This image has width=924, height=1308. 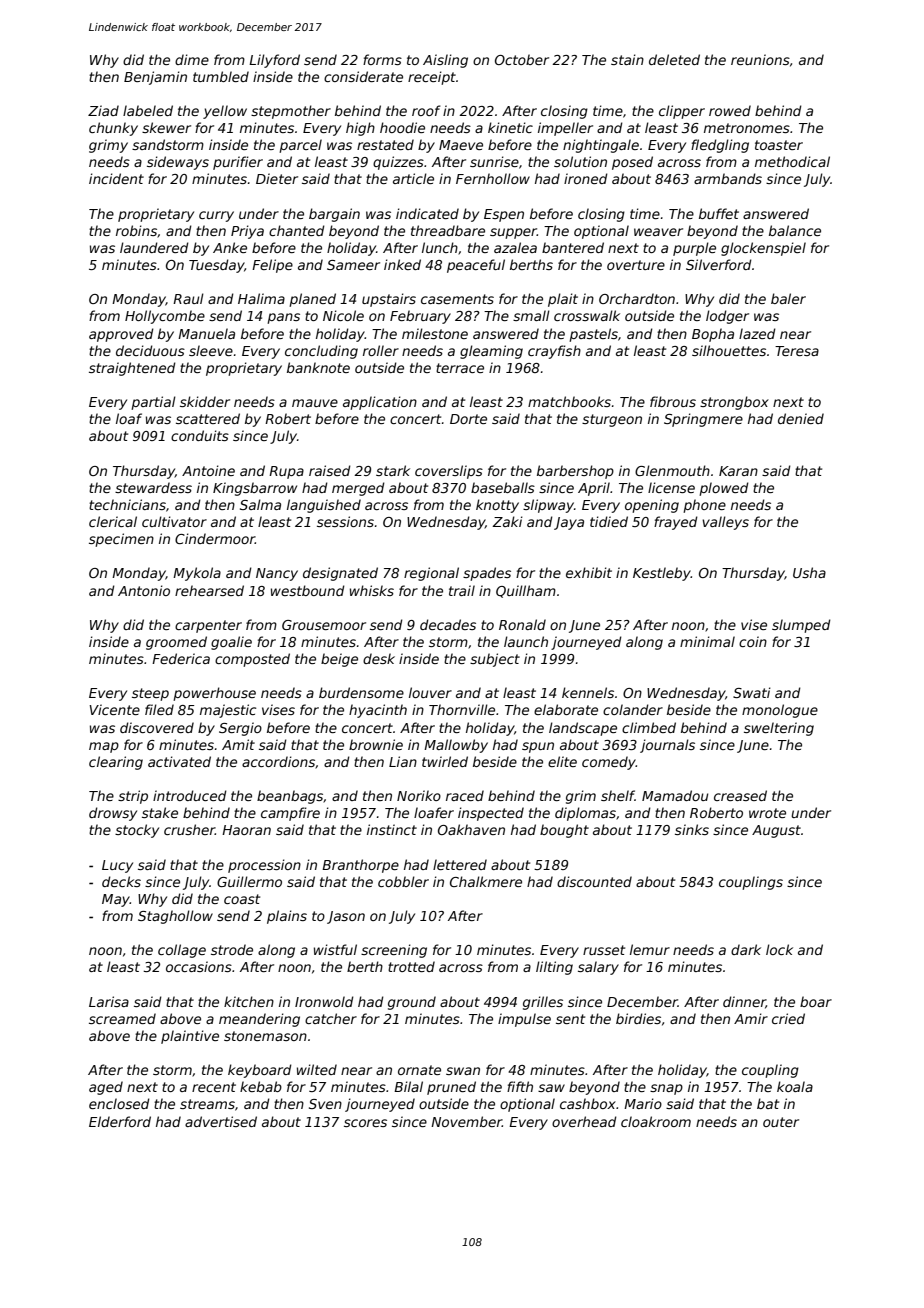 What do you see at coordinates (394, 951) in the image?
I see `screening` at bounding box center [394, 951].
